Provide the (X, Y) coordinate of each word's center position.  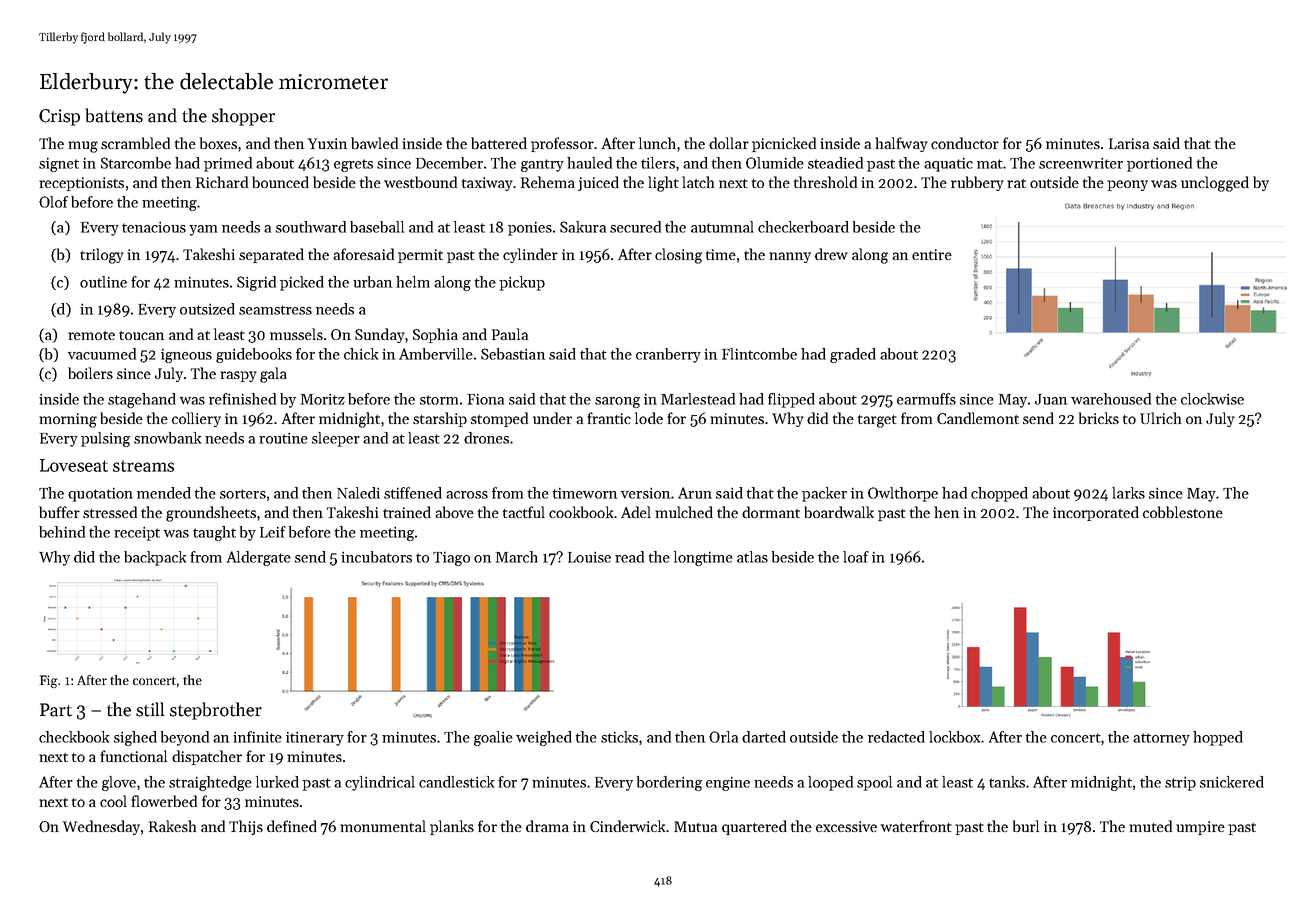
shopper (243, 117)
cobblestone (1183, 512)
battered (499, 143)
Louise (589, 557)
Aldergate (259, 558)
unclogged (1215, 184)
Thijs (246, 827)
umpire (1200, 828)
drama (547, 826)
